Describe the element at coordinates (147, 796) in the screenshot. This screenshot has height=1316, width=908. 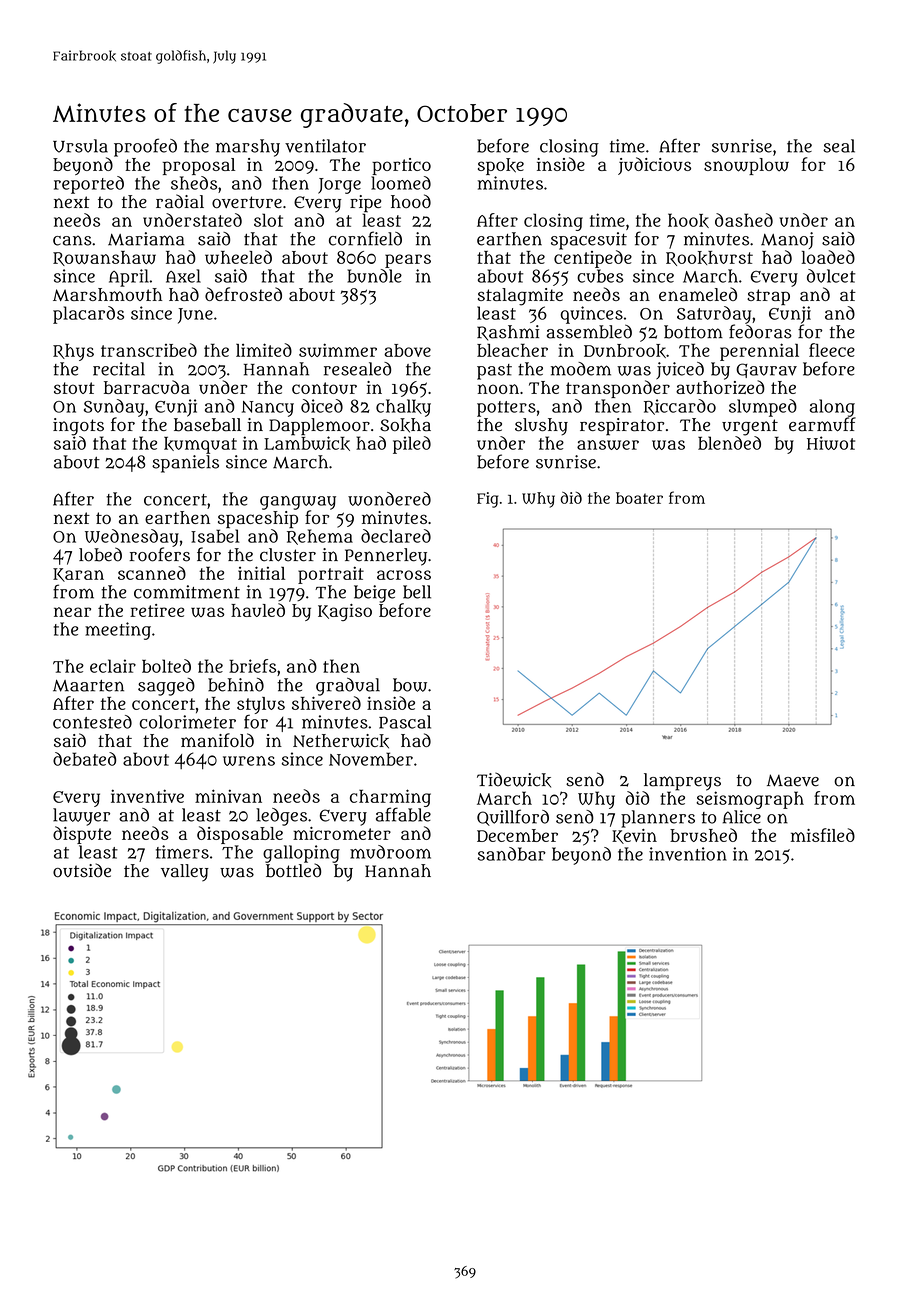
I see `inventive` at that location.
